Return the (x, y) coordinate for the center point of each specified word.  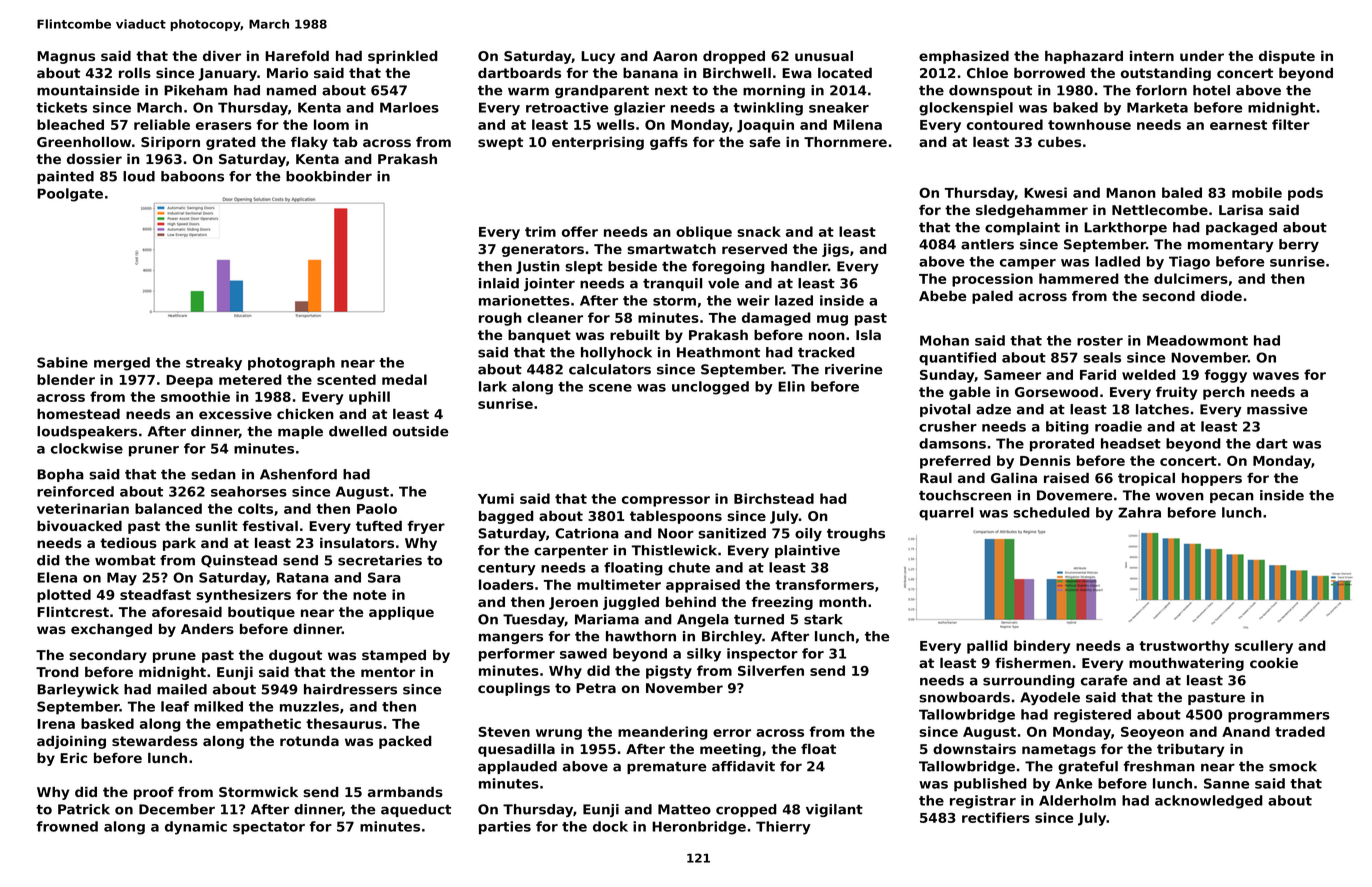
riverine (853, 369)
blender (66, 379)
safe (764, 142)
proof (154, 793)
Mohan (944, 340)
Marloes (409, 107)
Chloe (987, 73)
